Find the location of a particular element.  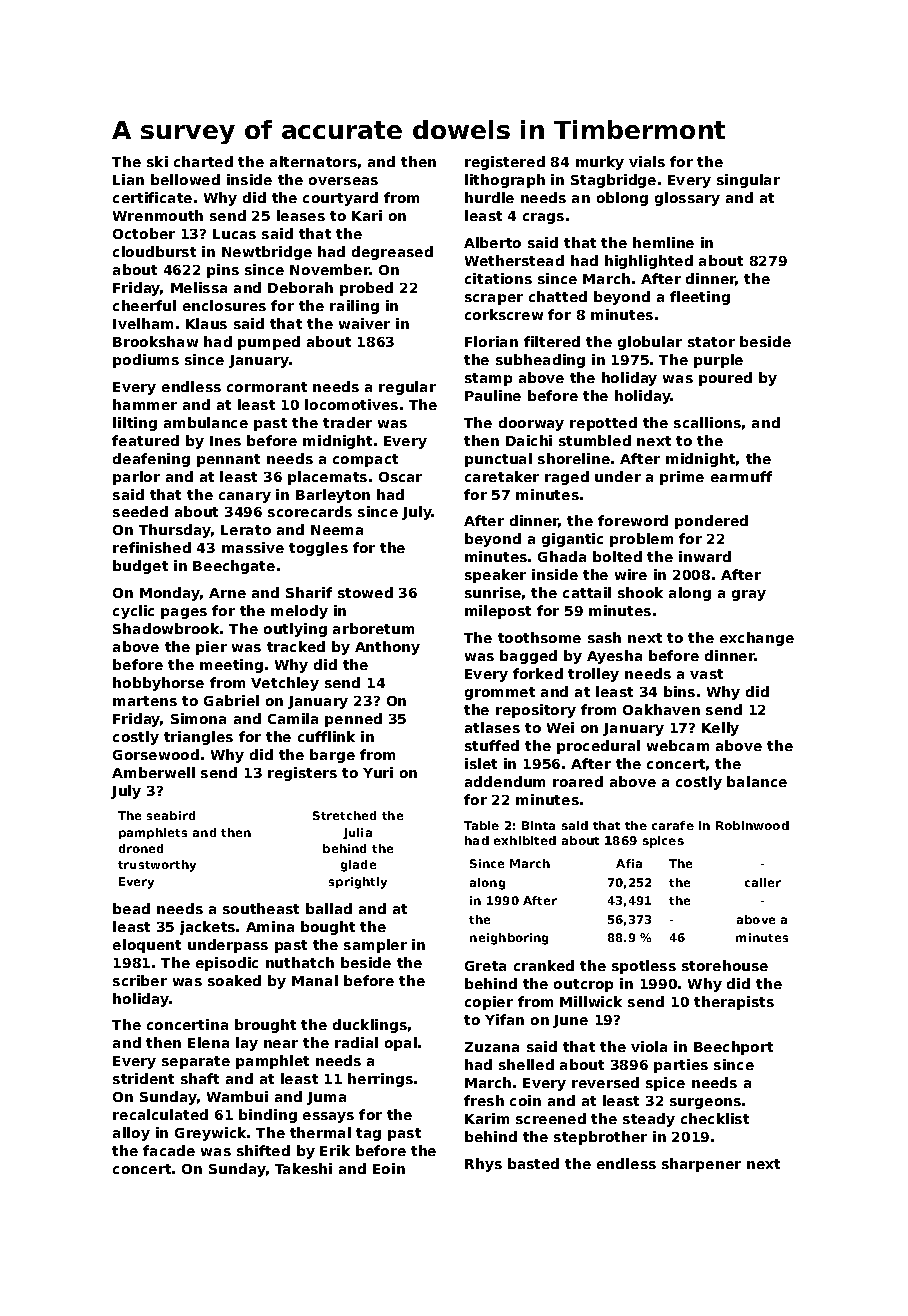

alternators is located at coordinates (313, 161).
